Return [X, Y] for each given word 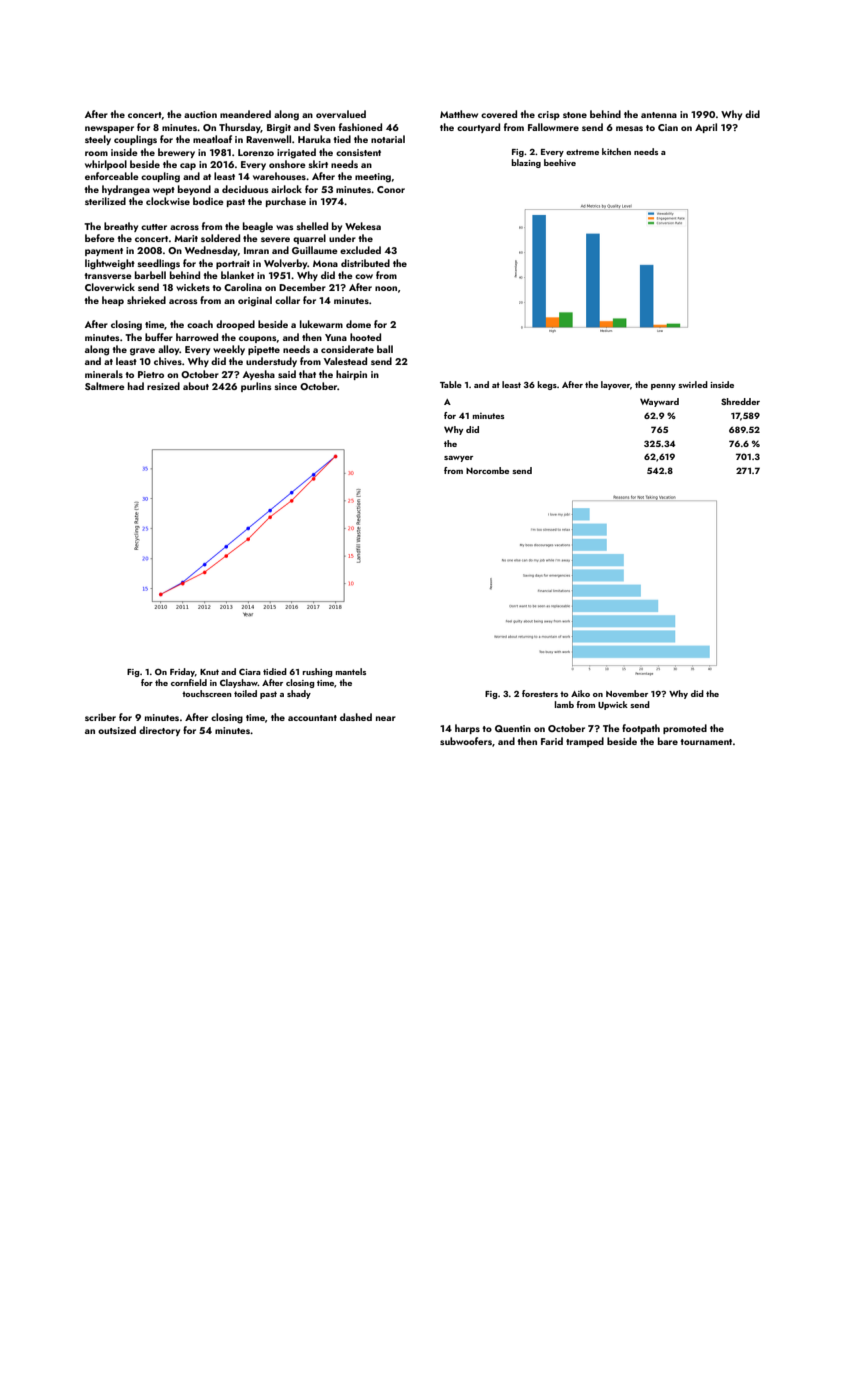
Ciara [250, 671]
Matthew [459, 114]
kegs [547, 385]
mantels [350, 671]
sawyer [458, 459]
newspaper [109, 129]
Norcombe [487, 470]
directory [159, 731]
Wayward [659, 402]
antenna [659, 115]
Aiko [580, 693]
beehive [560, 162]
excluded [360, 250]
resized [163, 386]
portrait [233, 264]
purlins [256, 387]
